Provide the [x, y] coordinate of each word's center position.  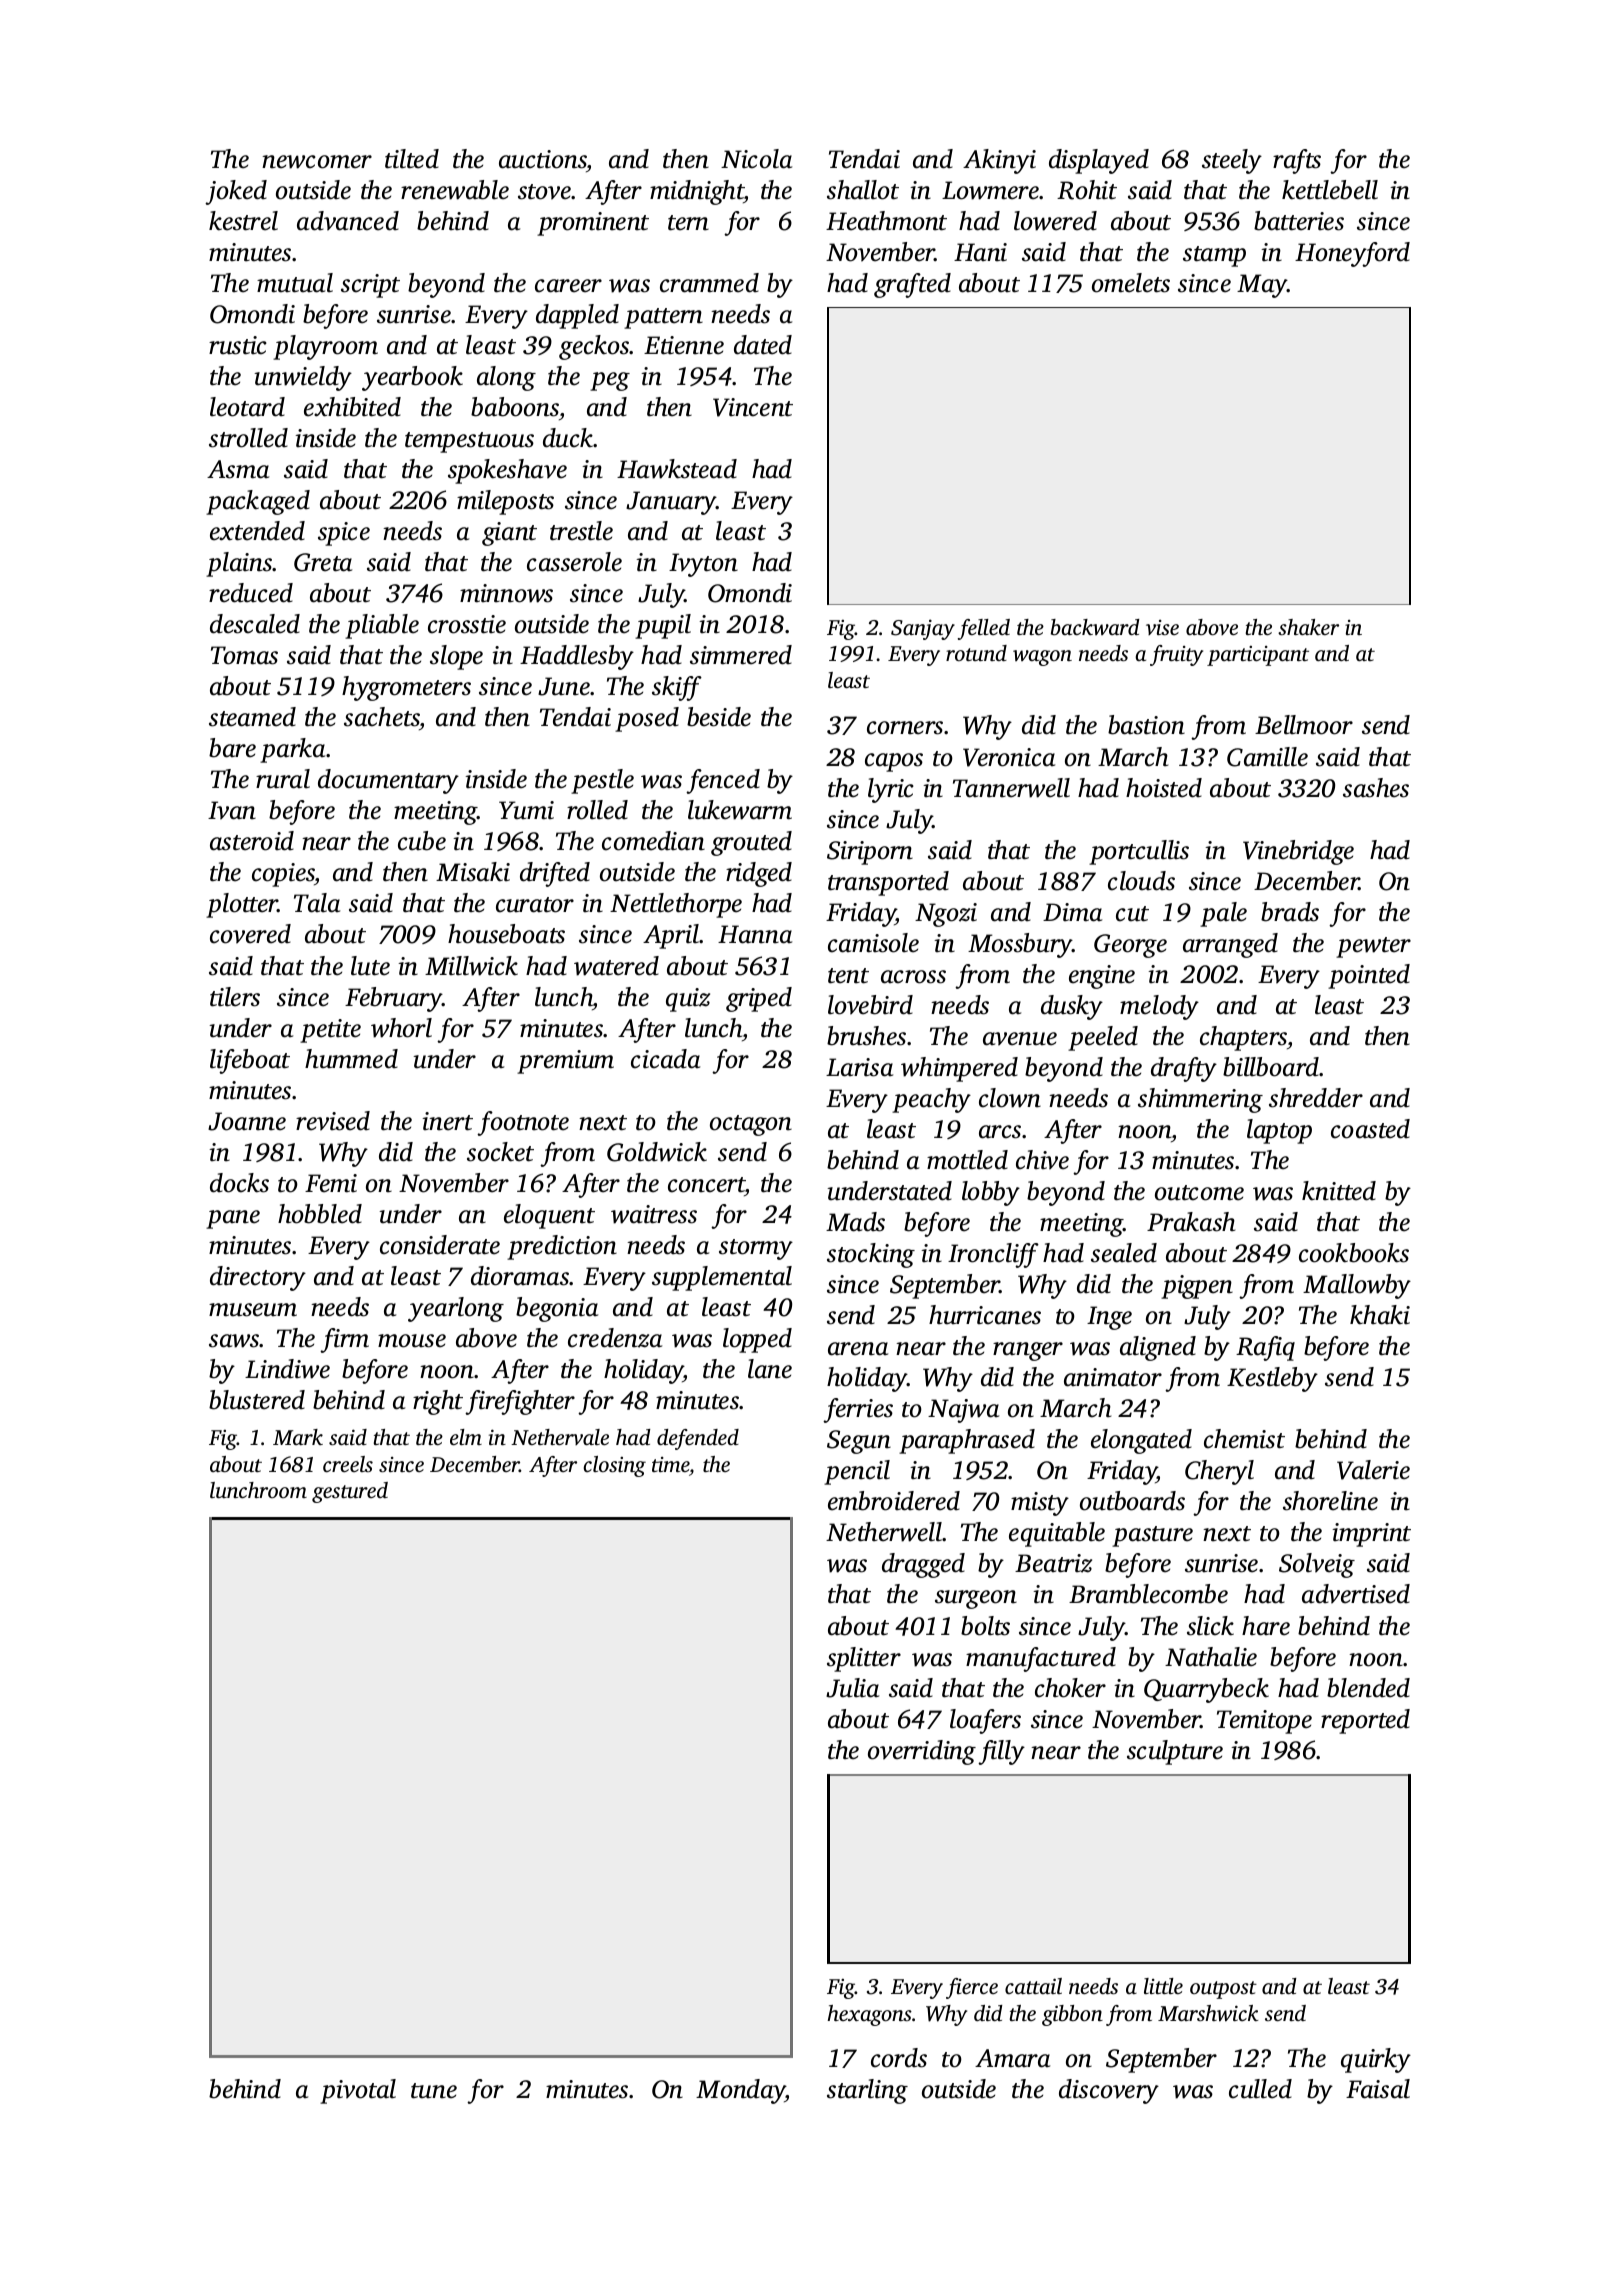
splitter [864, 1659]
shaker [1308, 627]
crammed [709, 283]
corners [905, 728]
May [1262, 286]
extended [257, 531]
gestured [350, 1492]
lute [370, 966]
